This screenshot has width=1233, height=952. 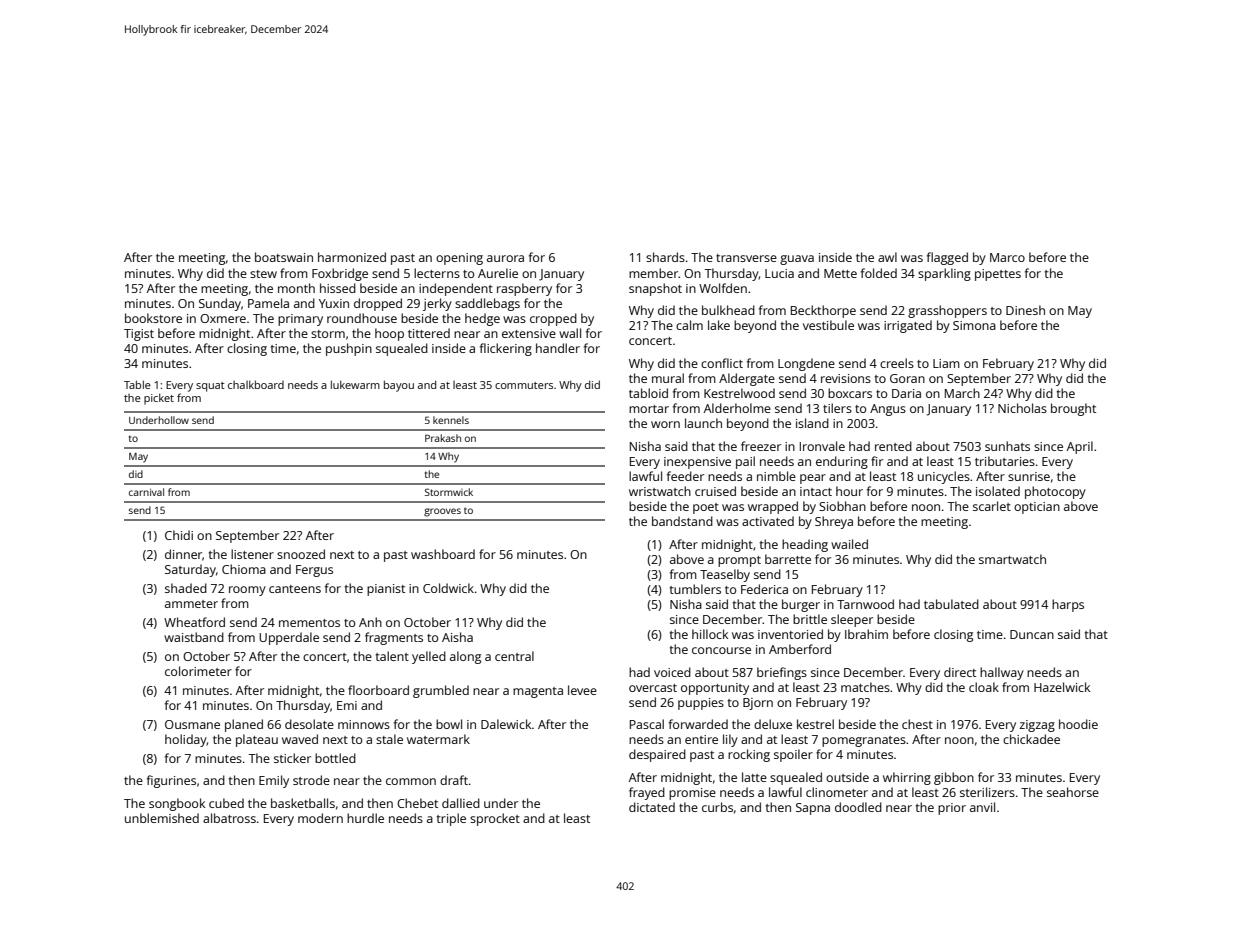 I want to click on freezer, so click(x=761, y=446).
